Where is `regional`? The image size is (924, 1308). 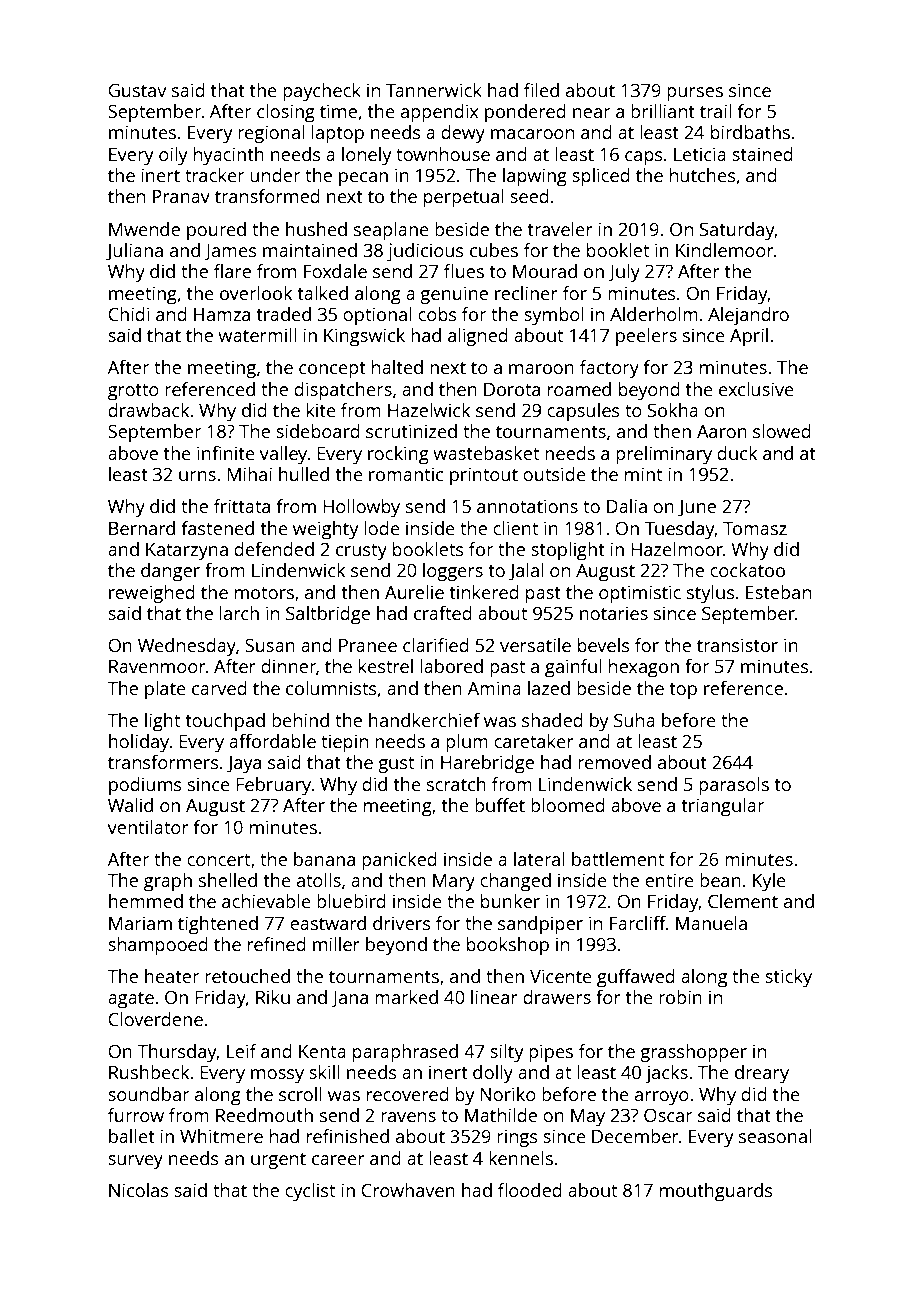
regional is located at coordinates (271, 134).
